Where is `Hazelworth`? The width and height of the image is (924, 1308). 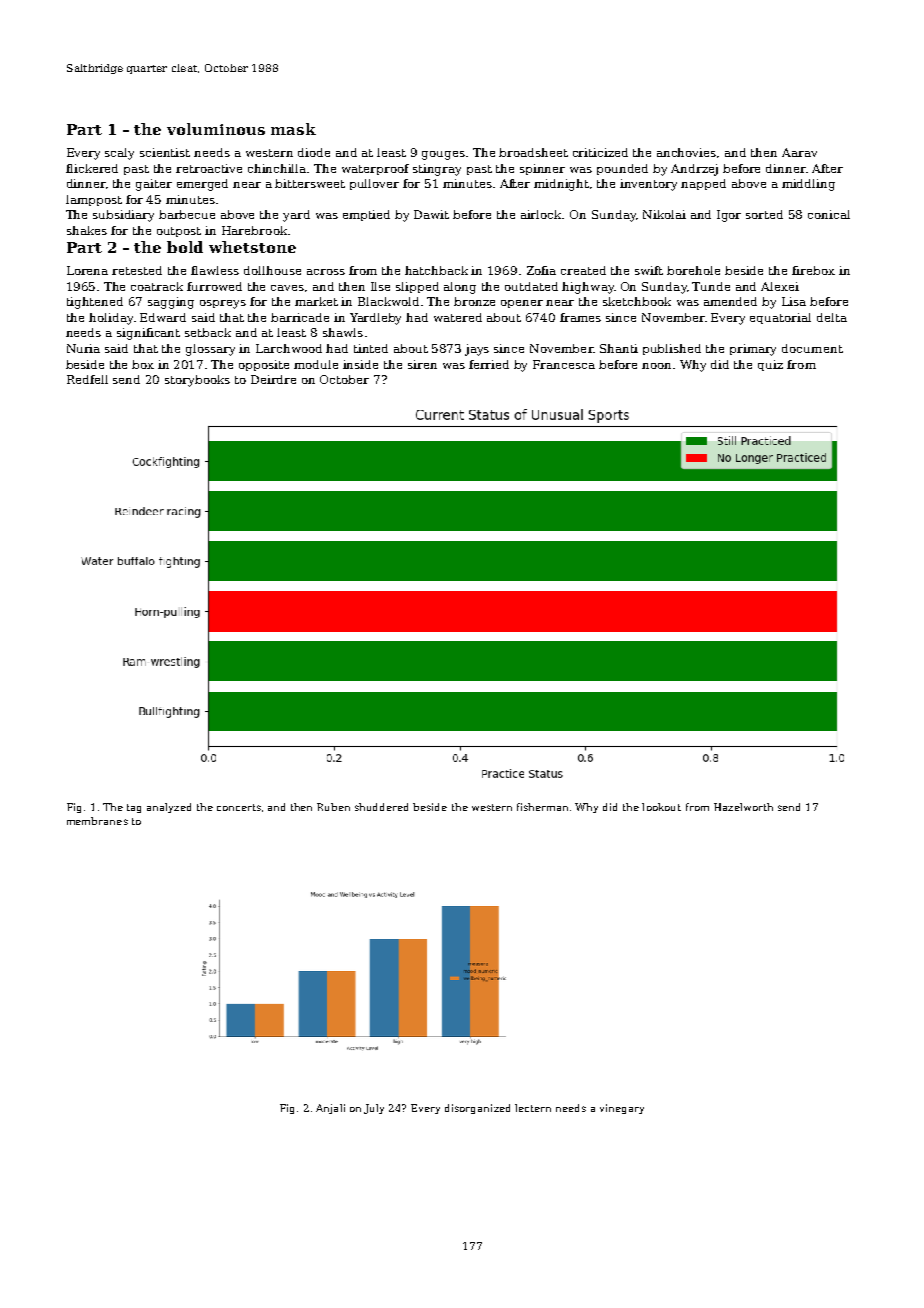
Hazelworth is located at coordinates (743, 807).
